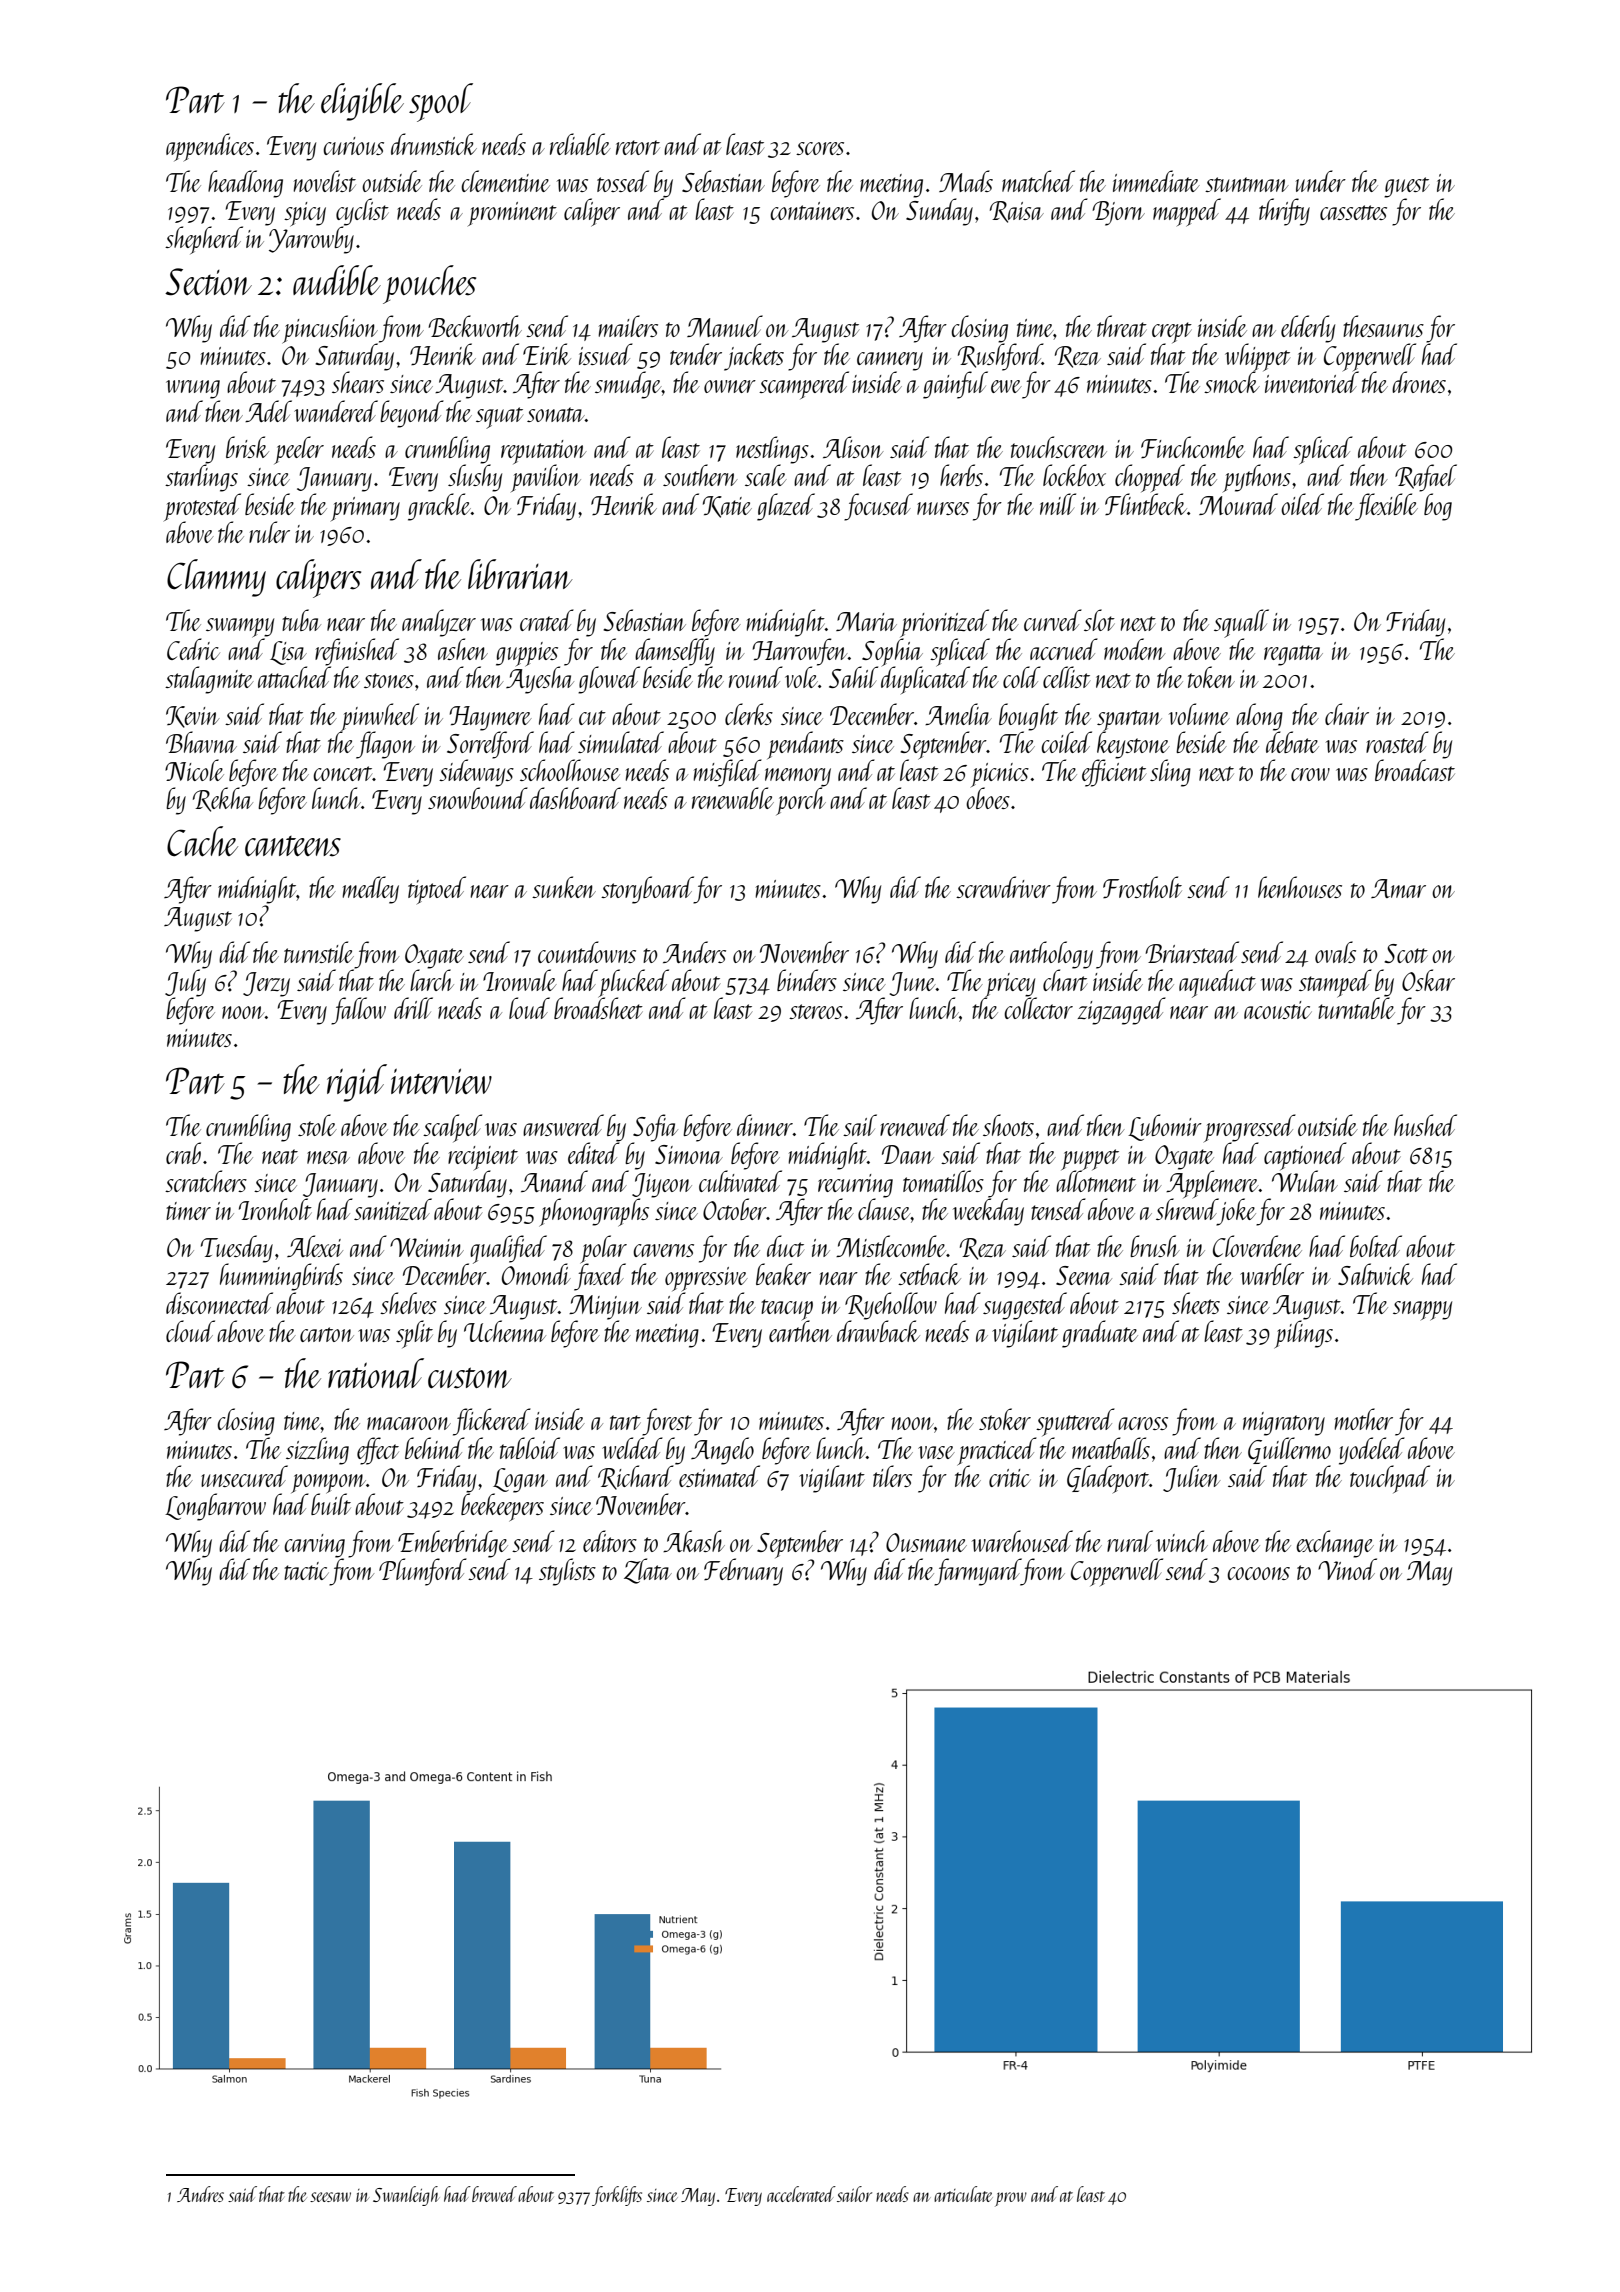 The height and width of the screenshot is (2292, 1620). I want to click on brush, so click(1155, 1246).
